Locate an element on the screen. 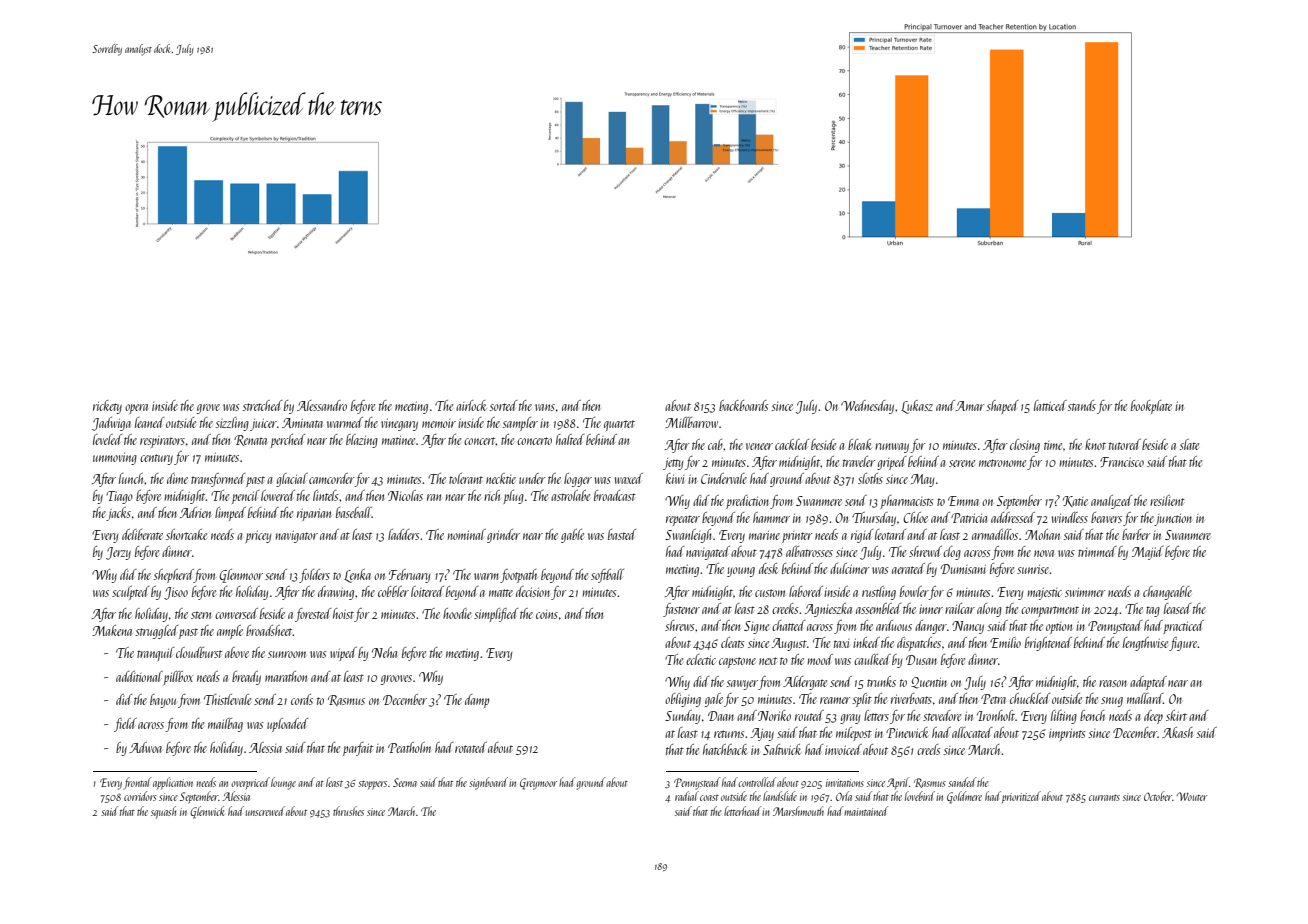  fastener is located at coordinates (681, 610).
